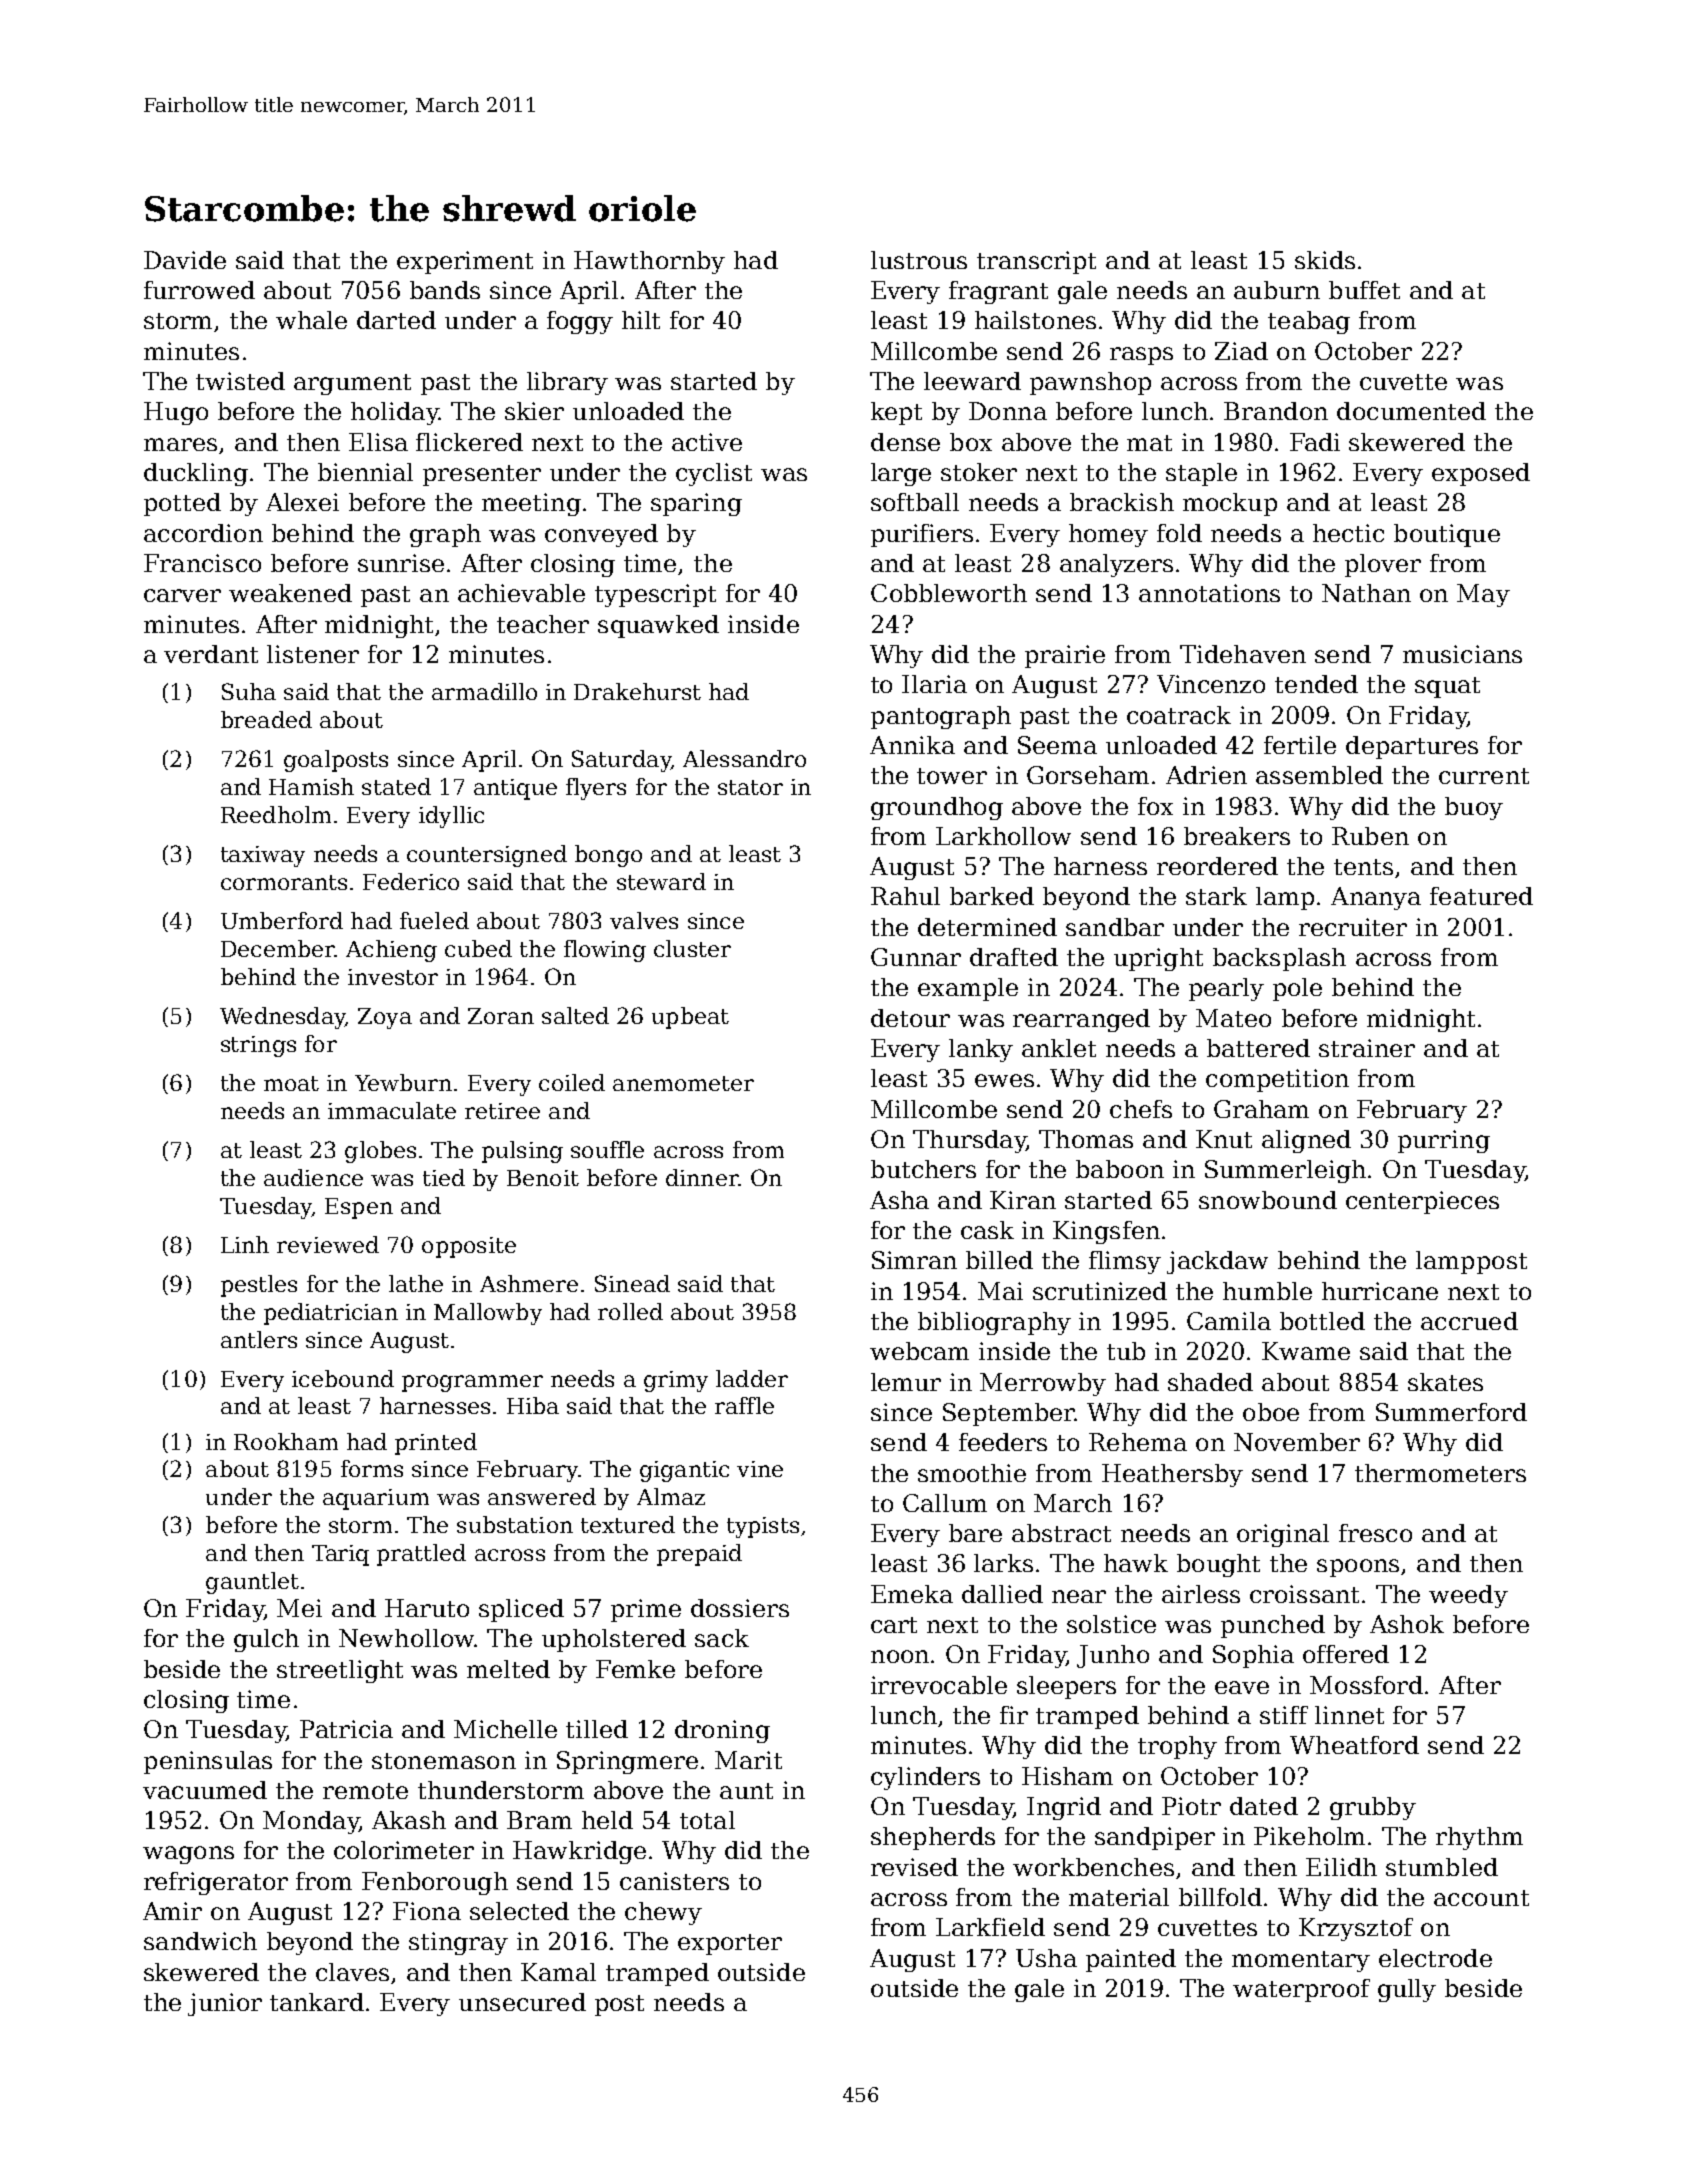 This screenshot has width=1683, height=2178. Describe the element at coordinates (472, 1383) in the screenshot. I see `programmer` at that location.
